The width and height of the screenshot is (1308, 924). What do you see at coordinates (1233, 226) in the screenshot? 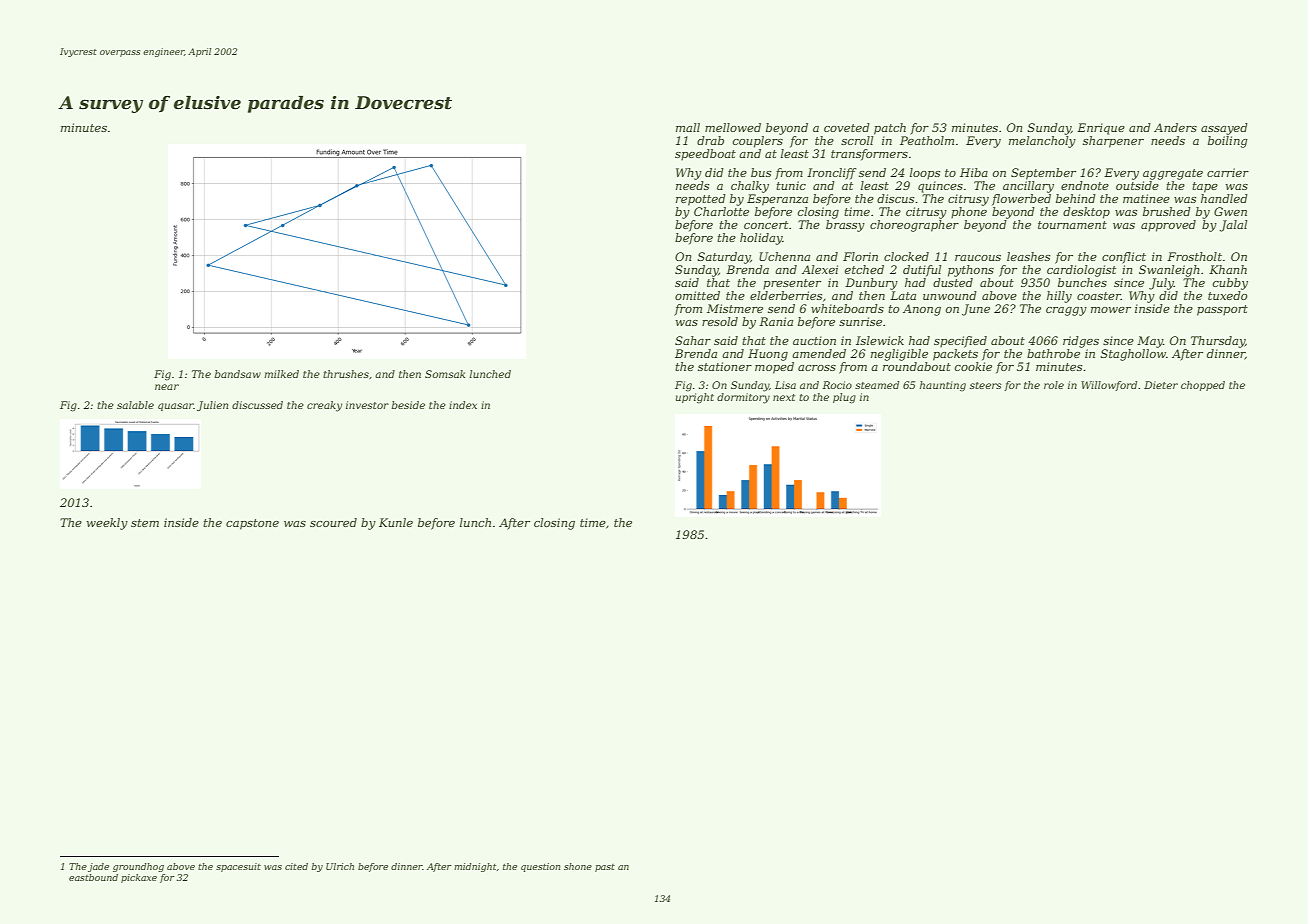
I see `Jalal` at bounding box center [1233, 226].
